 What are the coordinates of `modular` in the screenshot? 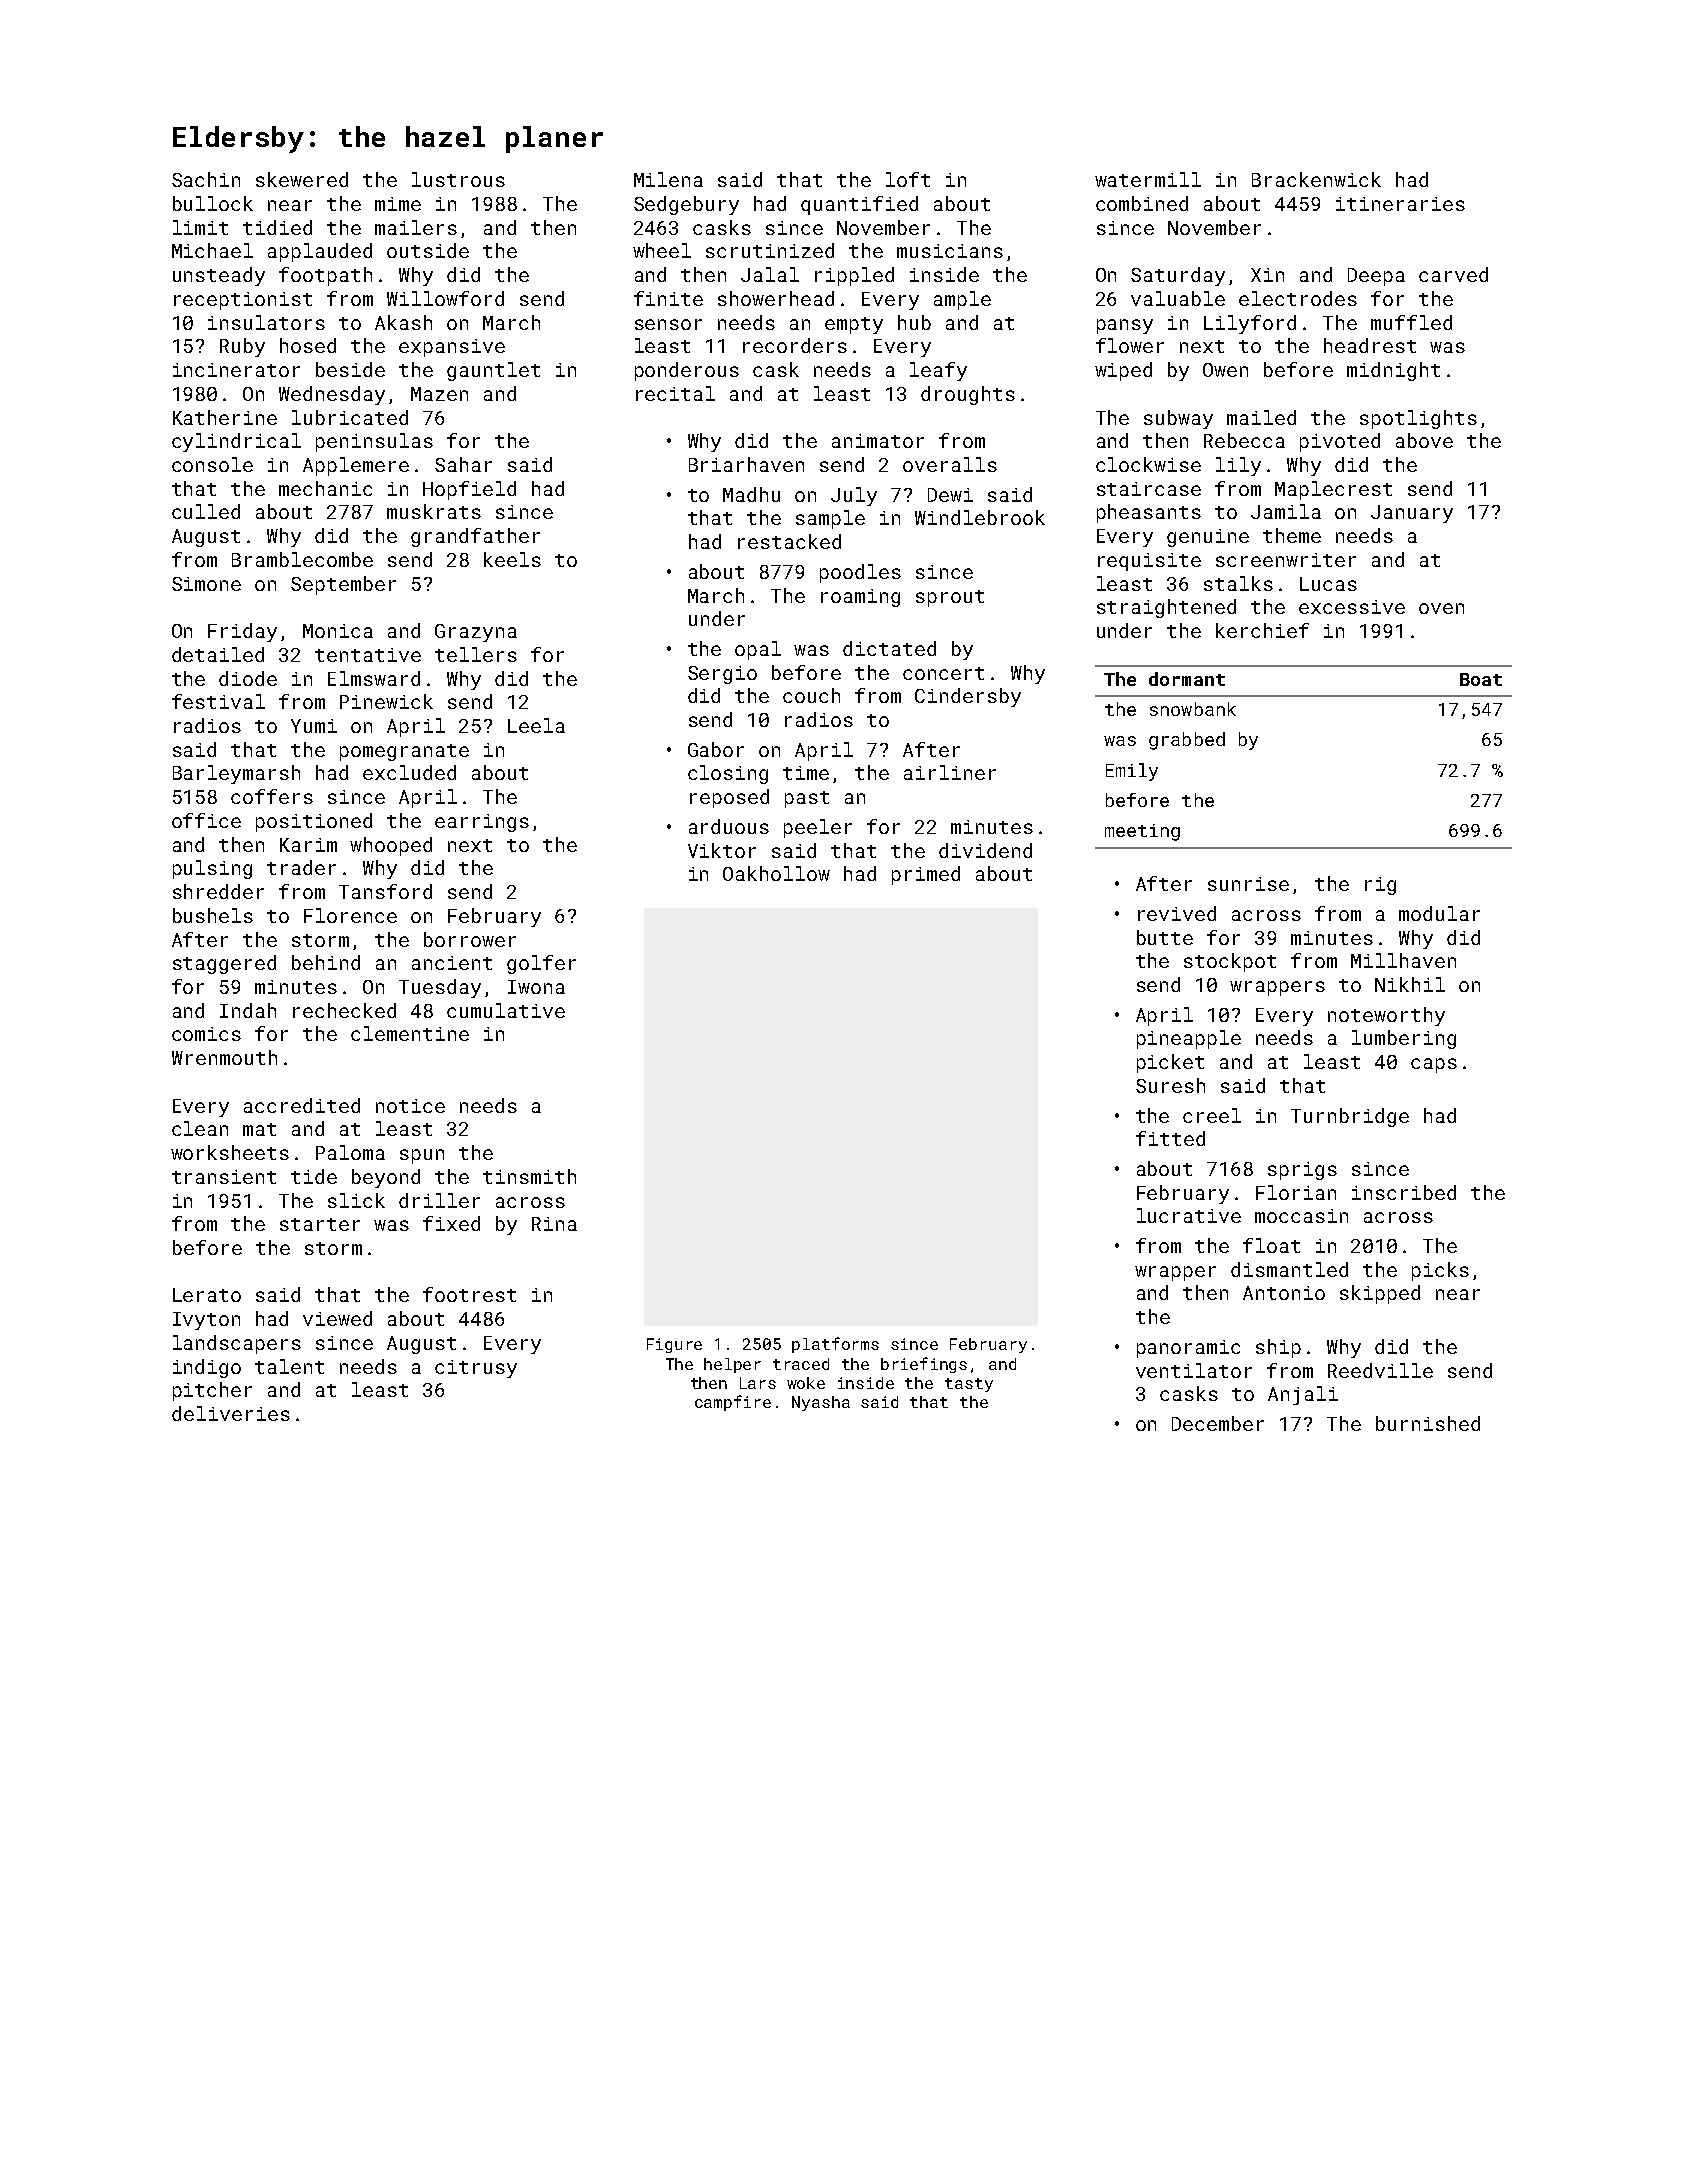 It's located at (1439, 913).
